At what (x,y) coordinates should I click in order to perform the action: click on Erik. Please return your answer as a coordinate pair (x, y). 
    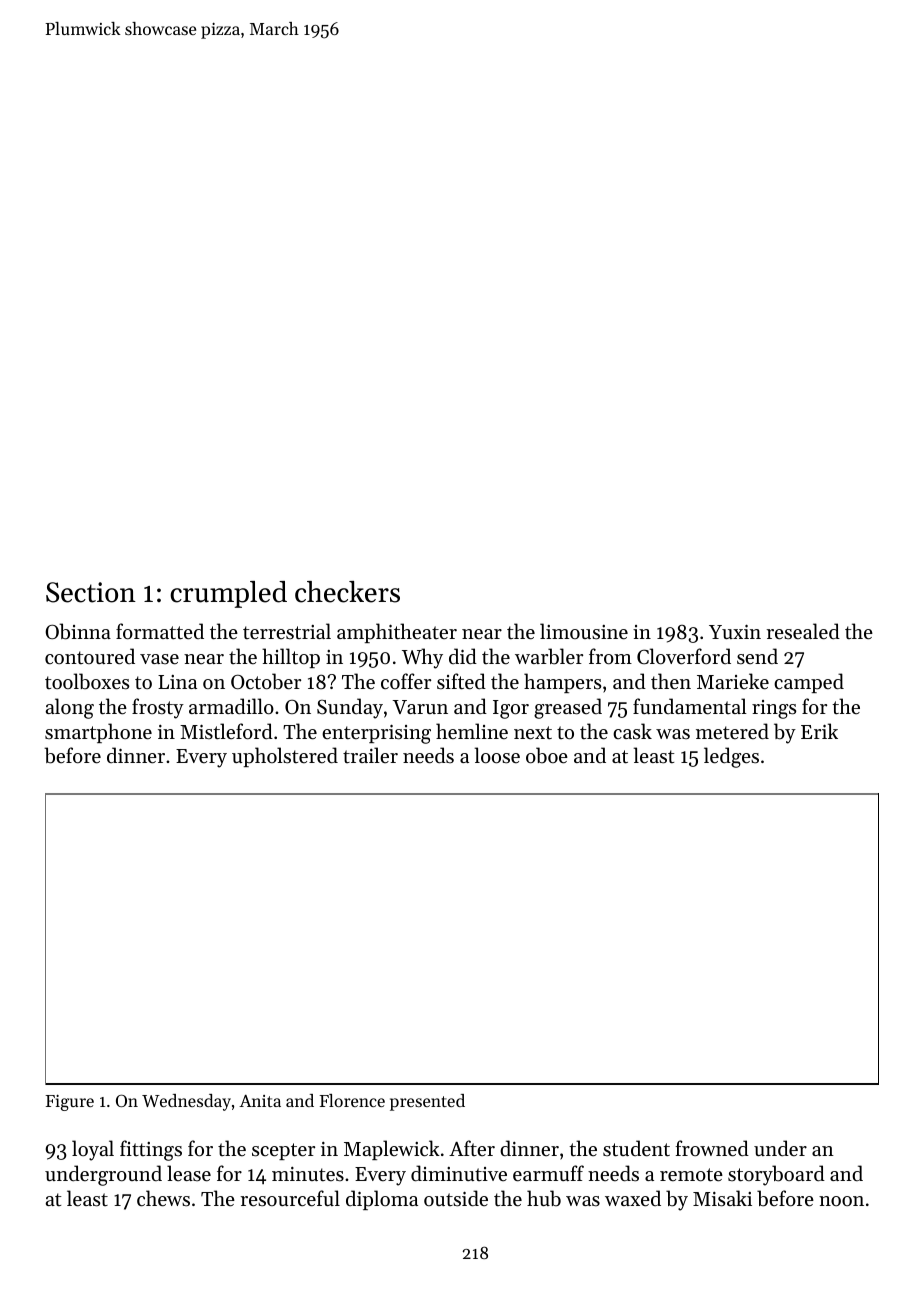
    Looking at the image, I should click on (819, 731).
